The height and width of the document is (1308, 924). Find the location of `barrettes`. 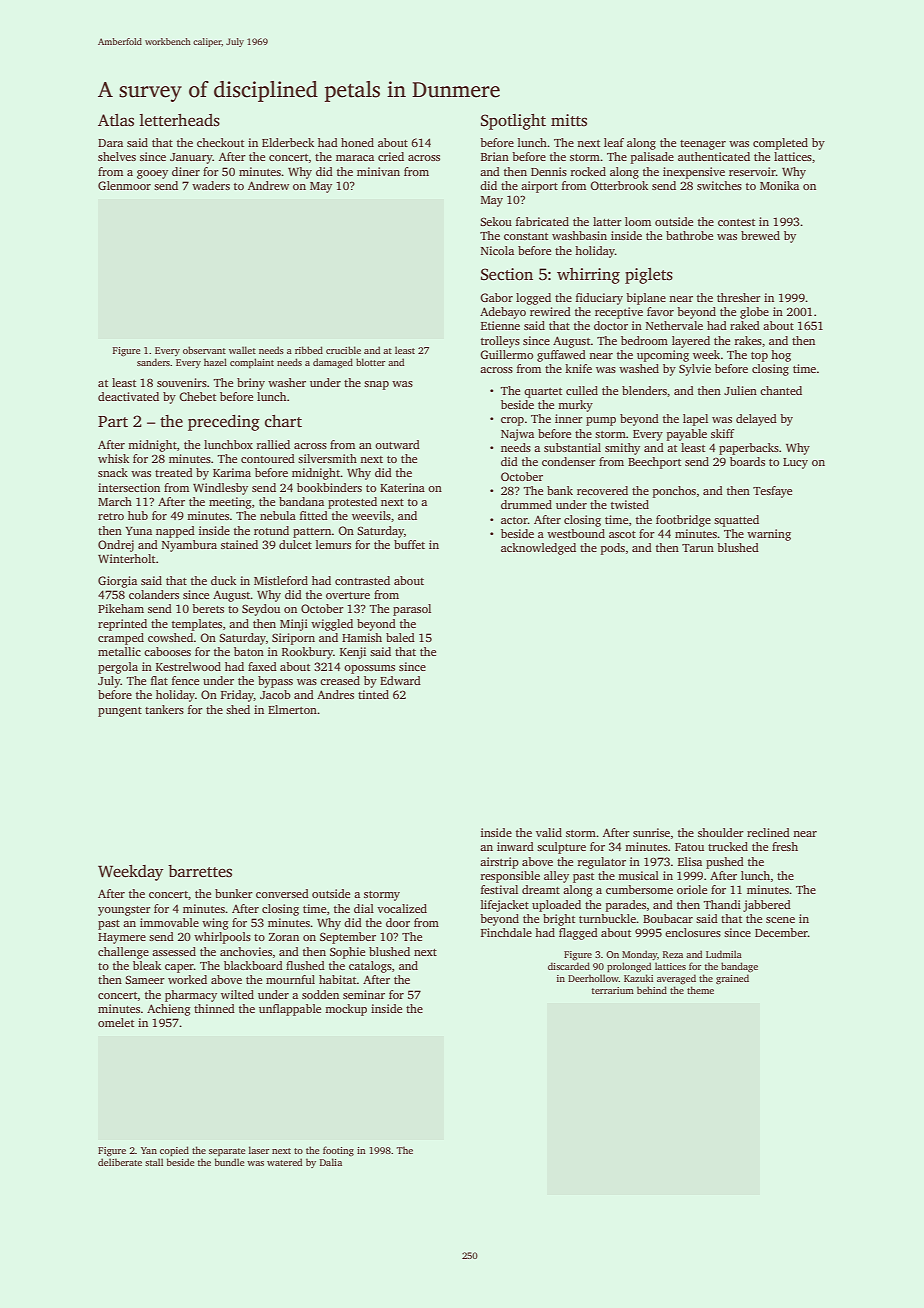

barrettes is located at coordinates (200, 871).
